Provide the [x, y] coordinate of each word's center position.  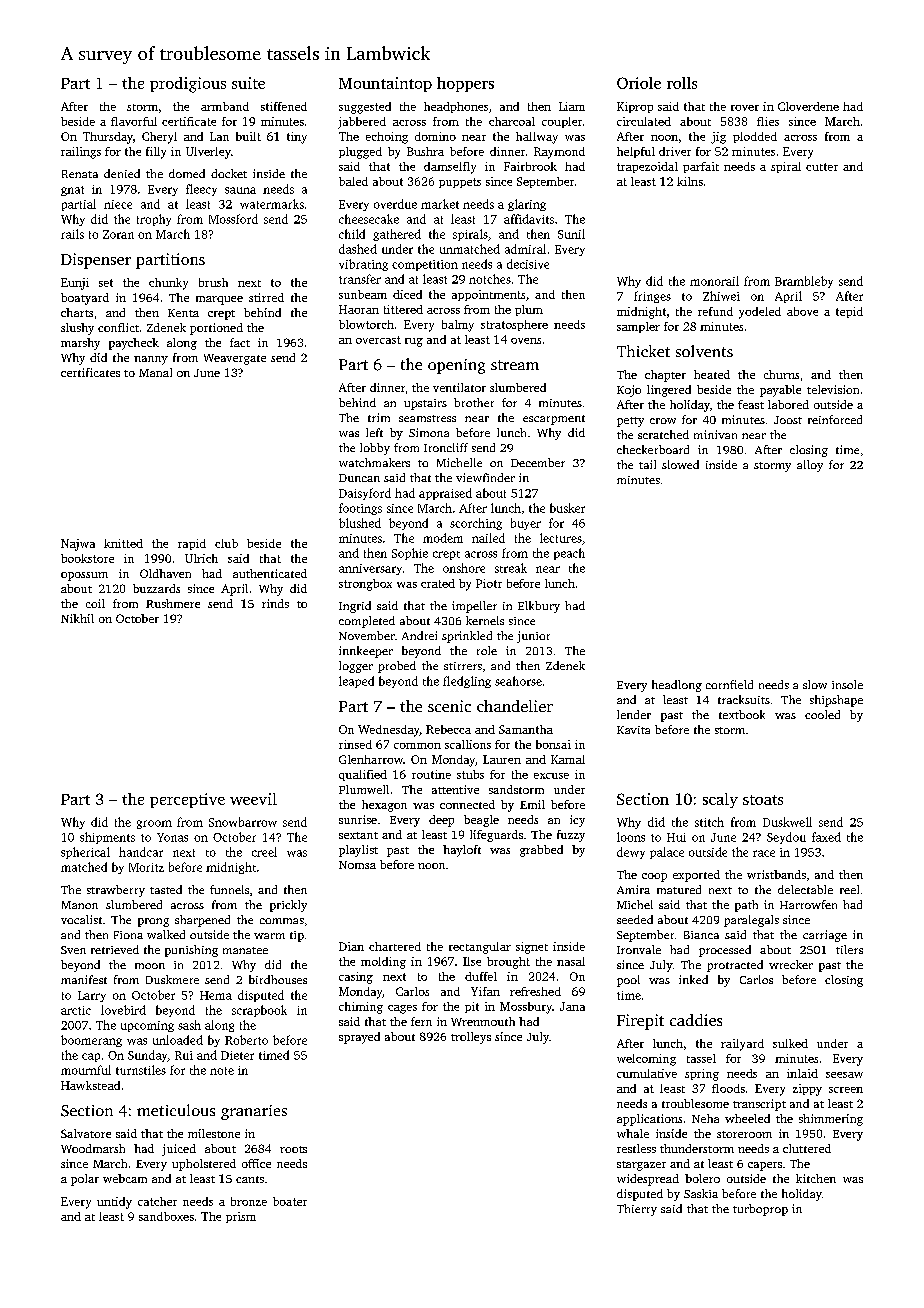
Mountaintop [385, 84]
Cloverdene [808, 106]
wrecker [791, 964]
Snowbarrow [243, 822]
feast [751, 404]
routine [431, 774]
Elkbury [539, 607]
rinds [275, 603]
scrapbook [259, 1011]
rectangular [480, 948]
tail [647, 464]
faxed [826, 837]
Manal [155, 372]
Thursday [108, 138]
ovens [526, 341]
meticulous [176, 1110]
